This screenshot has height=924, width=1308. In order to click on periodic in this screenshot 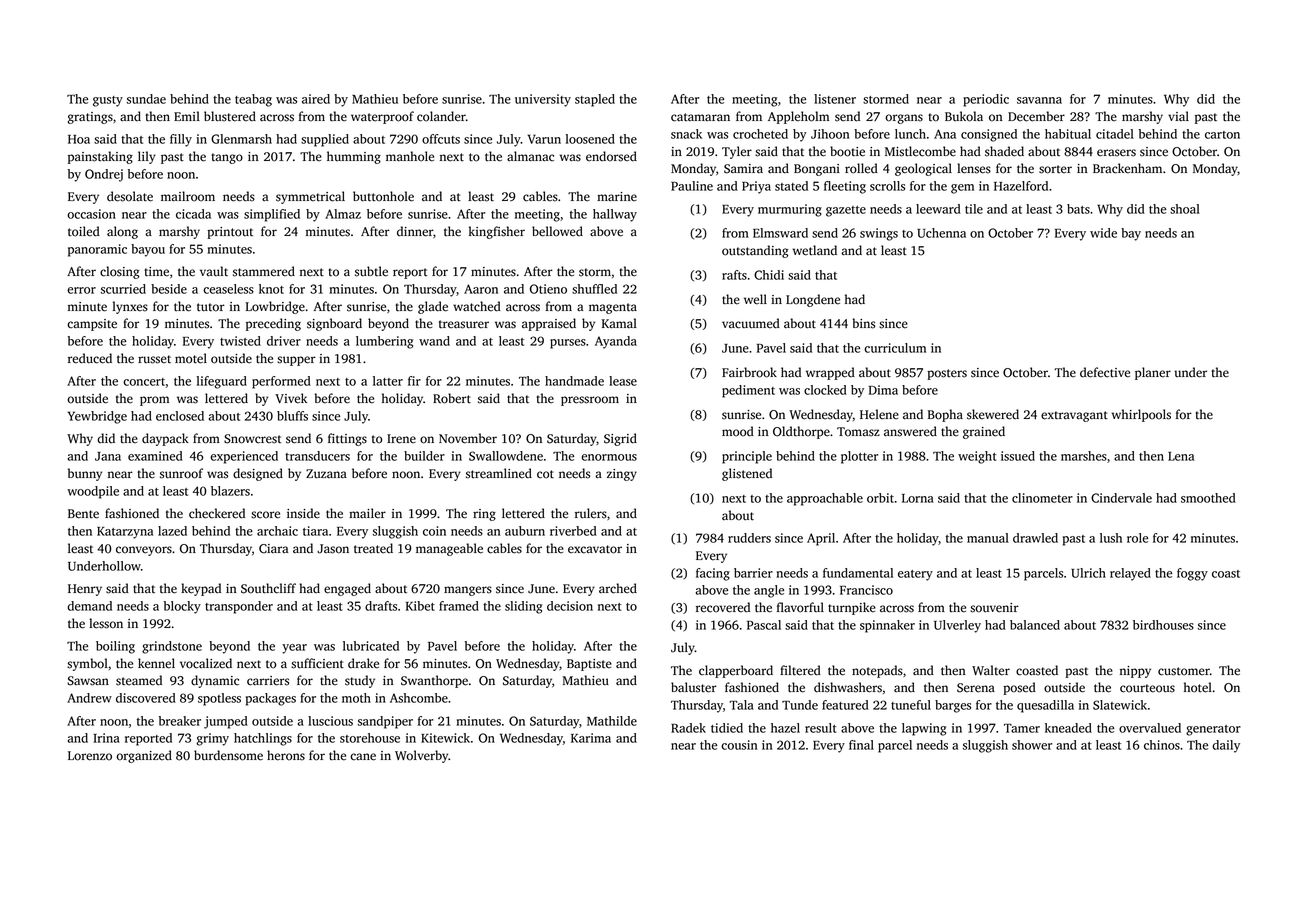, I will do `click(986, 100)`.
